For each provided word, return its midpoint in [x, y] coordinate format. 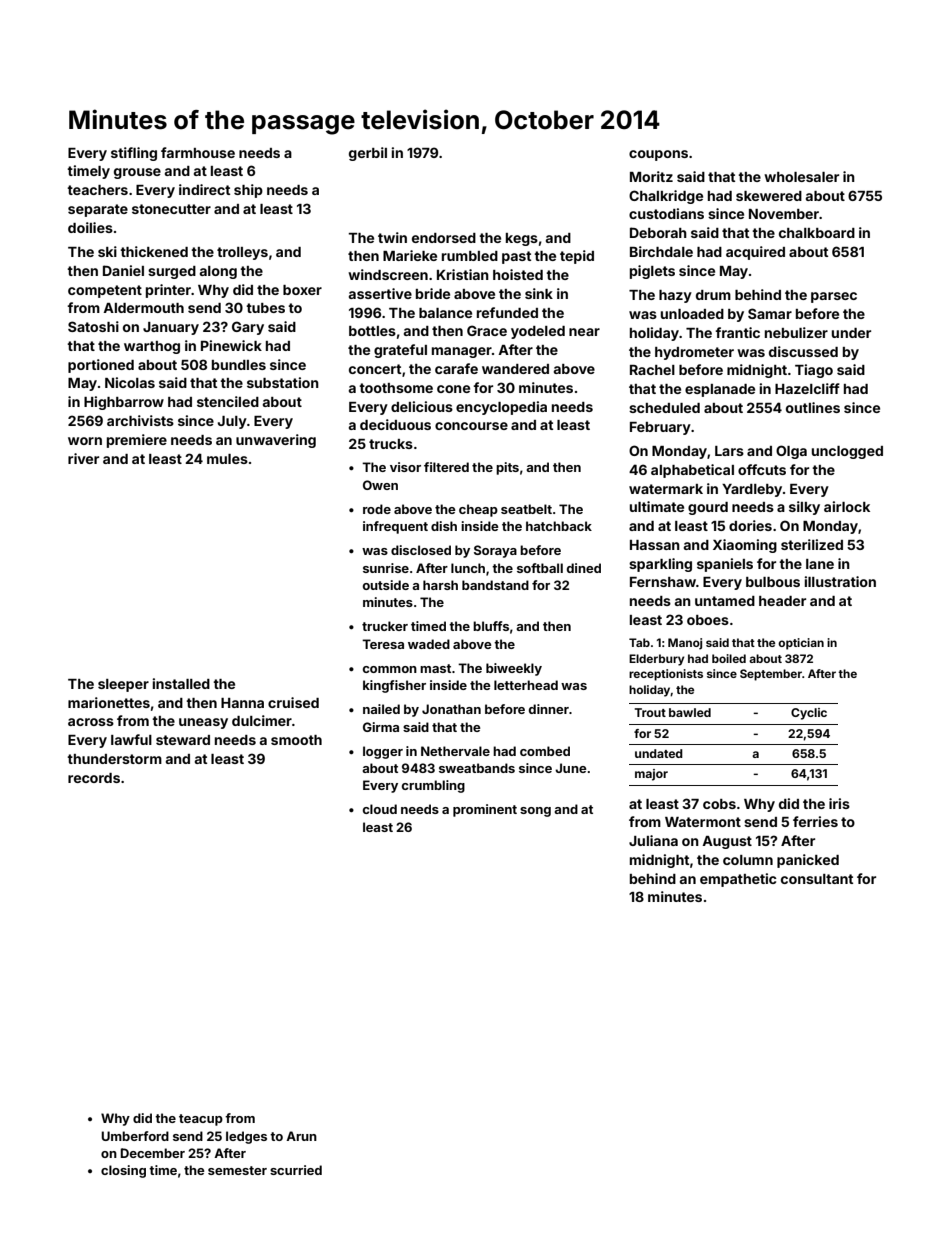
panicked [808, 861]
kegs [522, 239]
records [94, 778]
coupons [658, 155]
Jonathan [451, 709]
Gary [248, 328]
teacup [201, 1120]
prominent [485, 810]
